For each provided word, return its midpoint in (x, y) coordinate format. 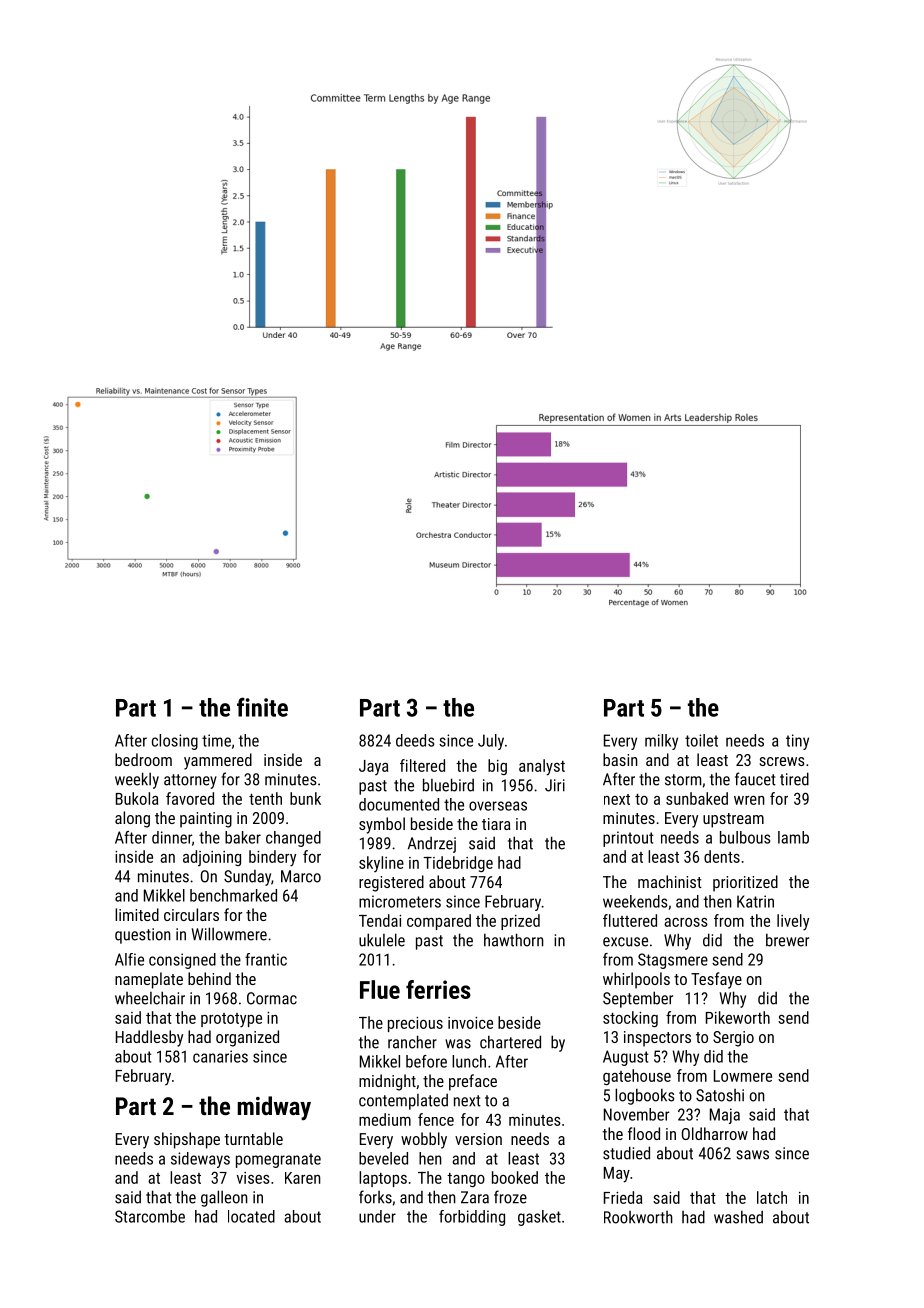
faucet (755, 779)
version (478, 1139)
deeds (415, 740)
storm (683, 780)
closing (175, 742)
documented (399, 804)
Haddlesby (149, 1038)
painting (206, 820)
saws (752, 1155)
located (251, 1216)
